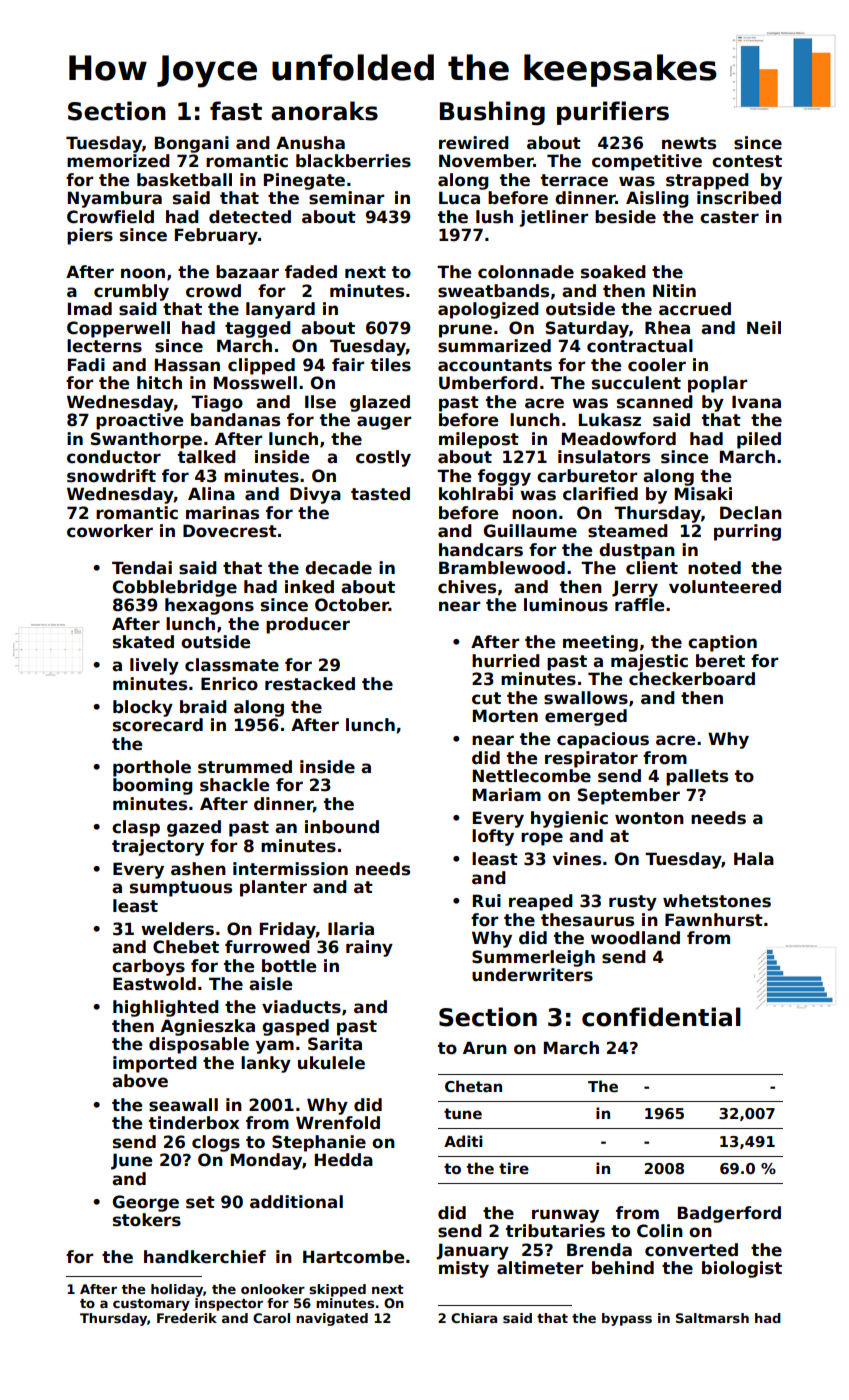 Image resolution: width=849 pixels, height=1400 pixels. Describe the element at coordinates (110, 531) in the screenshot. I see `coworker` at that location.
